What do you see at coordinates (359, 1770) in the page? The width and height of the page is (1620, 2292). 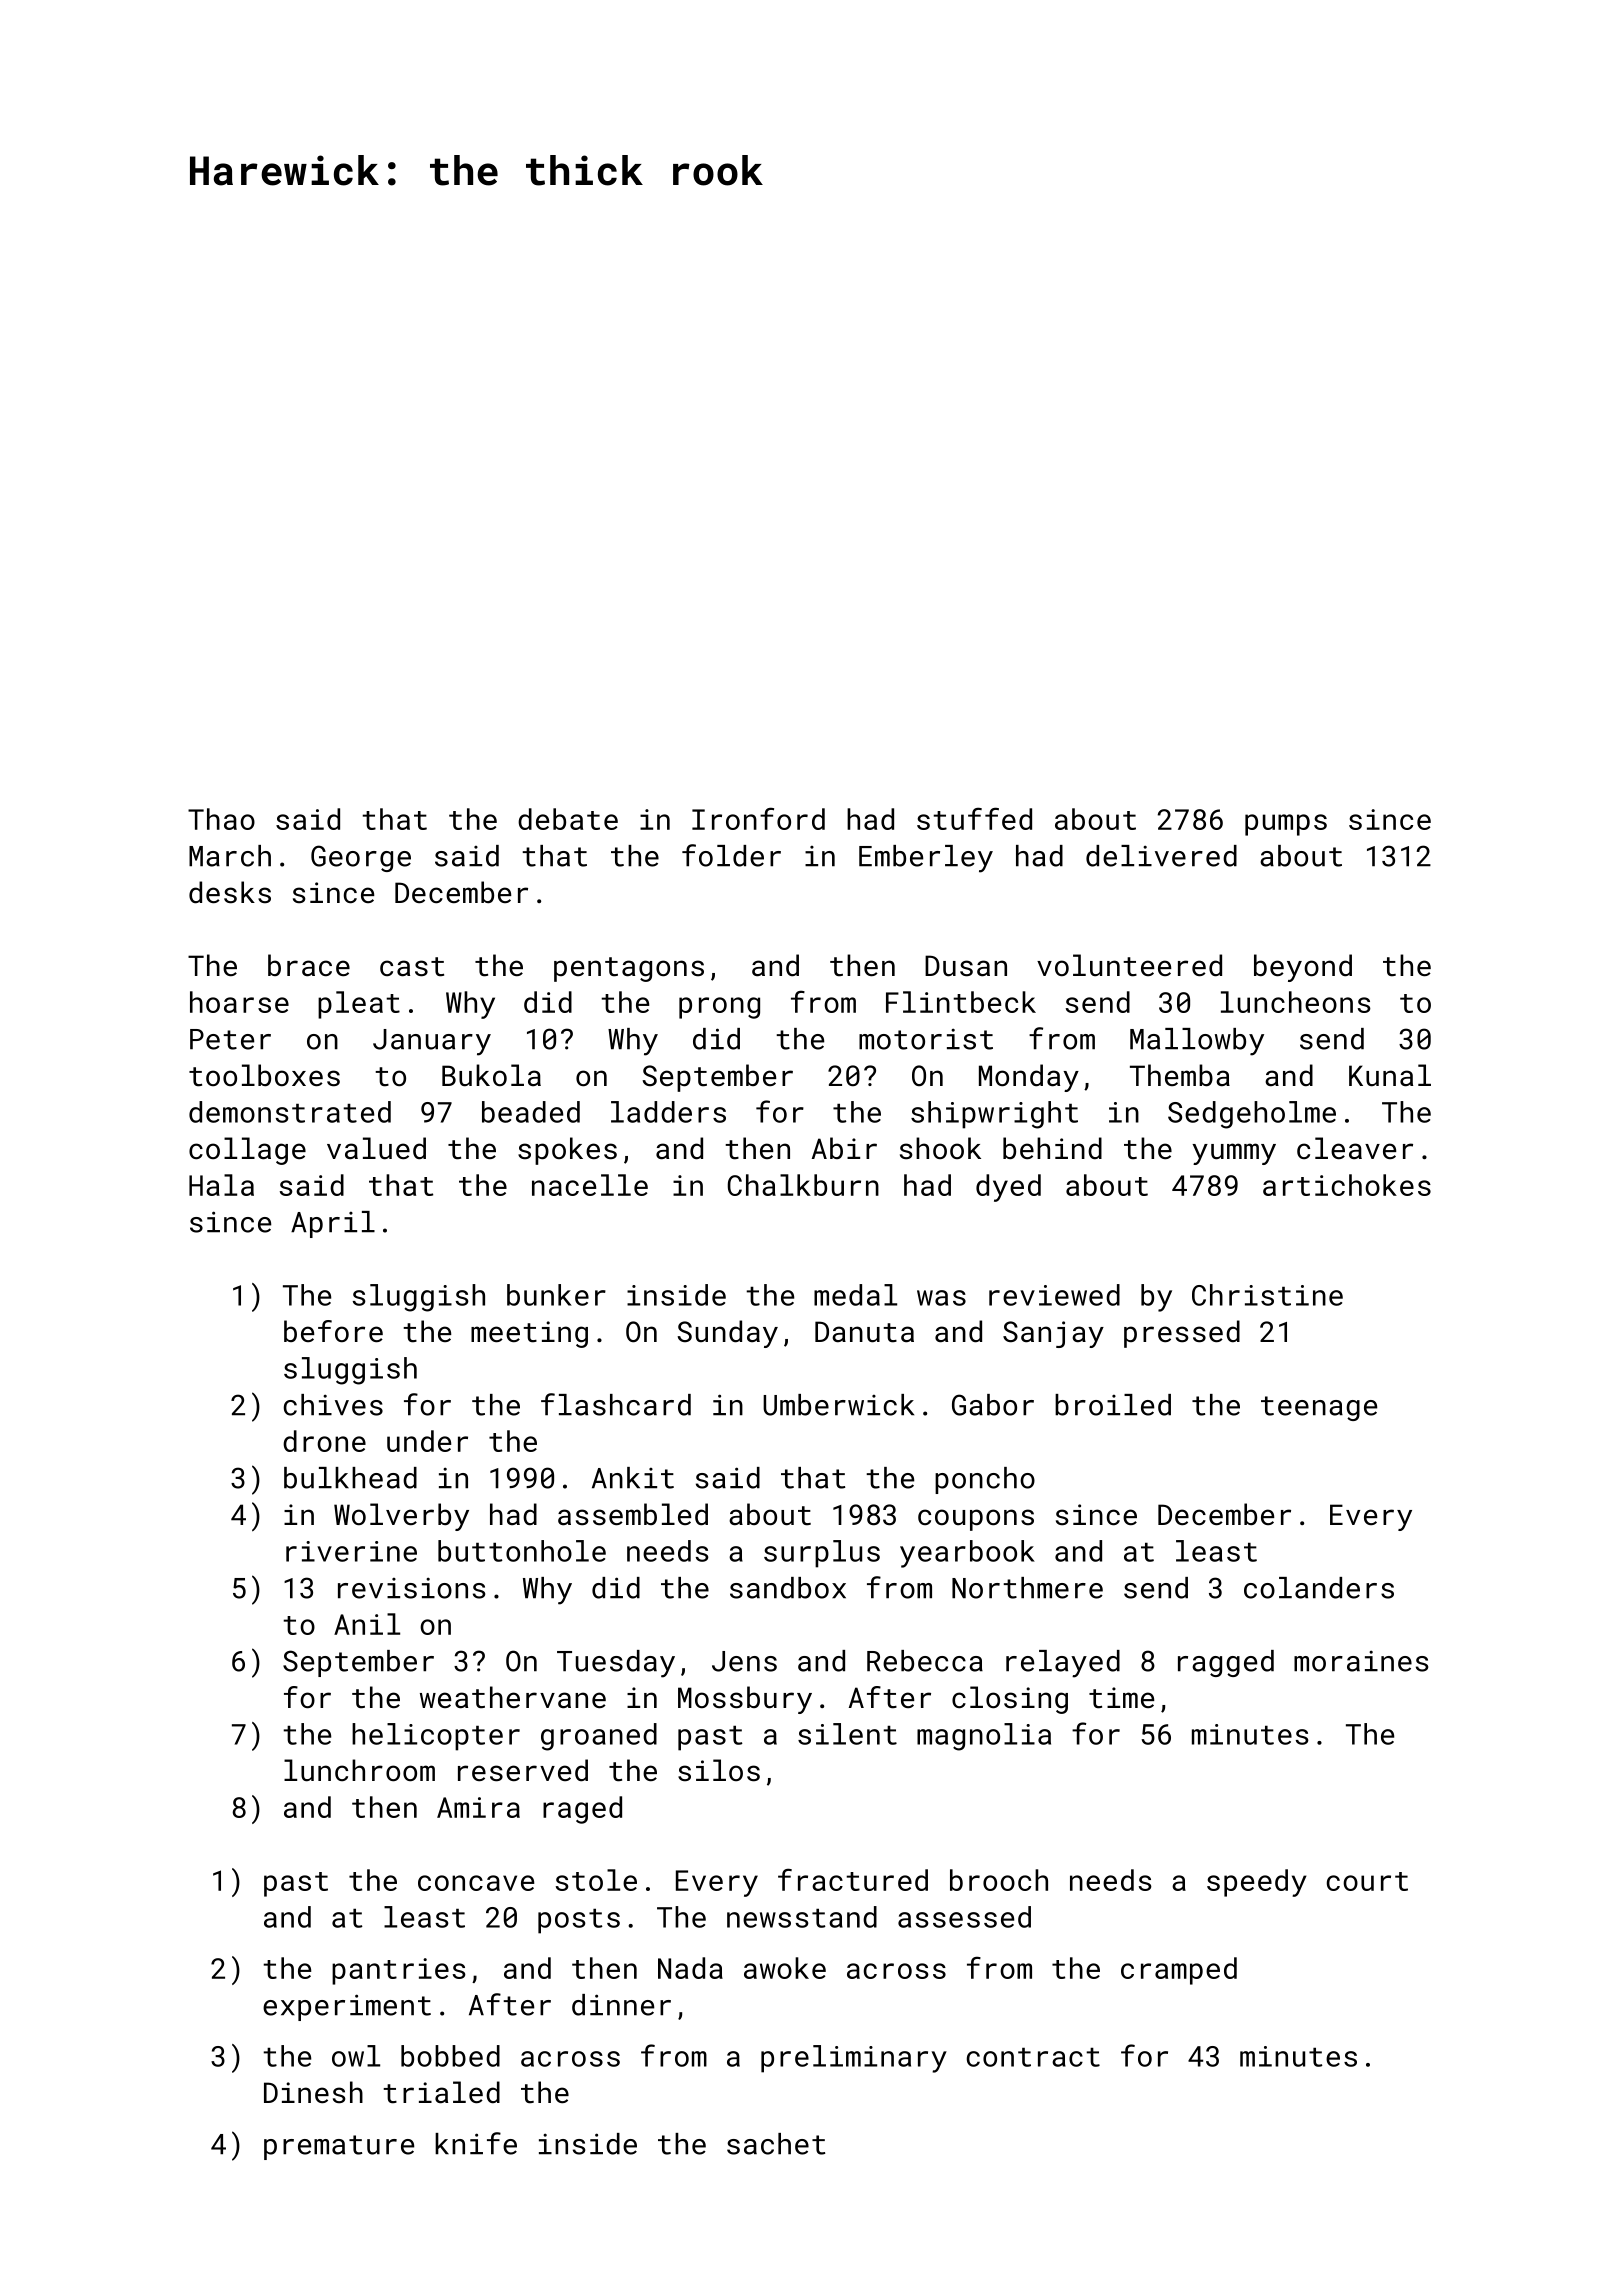 I see `lunchroom` at bounding box center [359, 1770].
